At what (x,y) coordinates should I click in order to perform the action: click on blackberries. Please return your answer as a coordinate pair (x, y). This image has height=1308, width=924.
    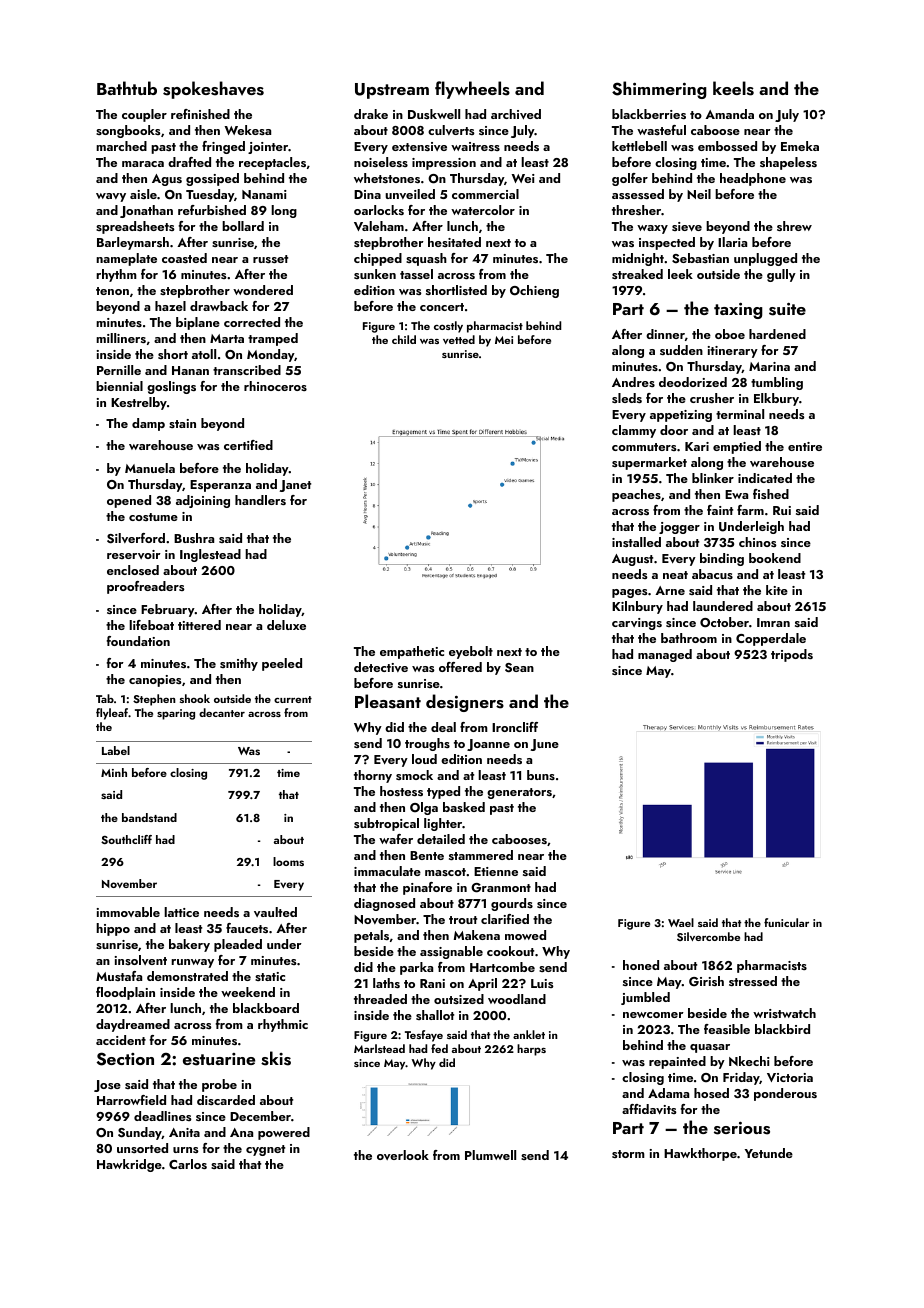
    Looking at the image, I should click on (649, 114).
